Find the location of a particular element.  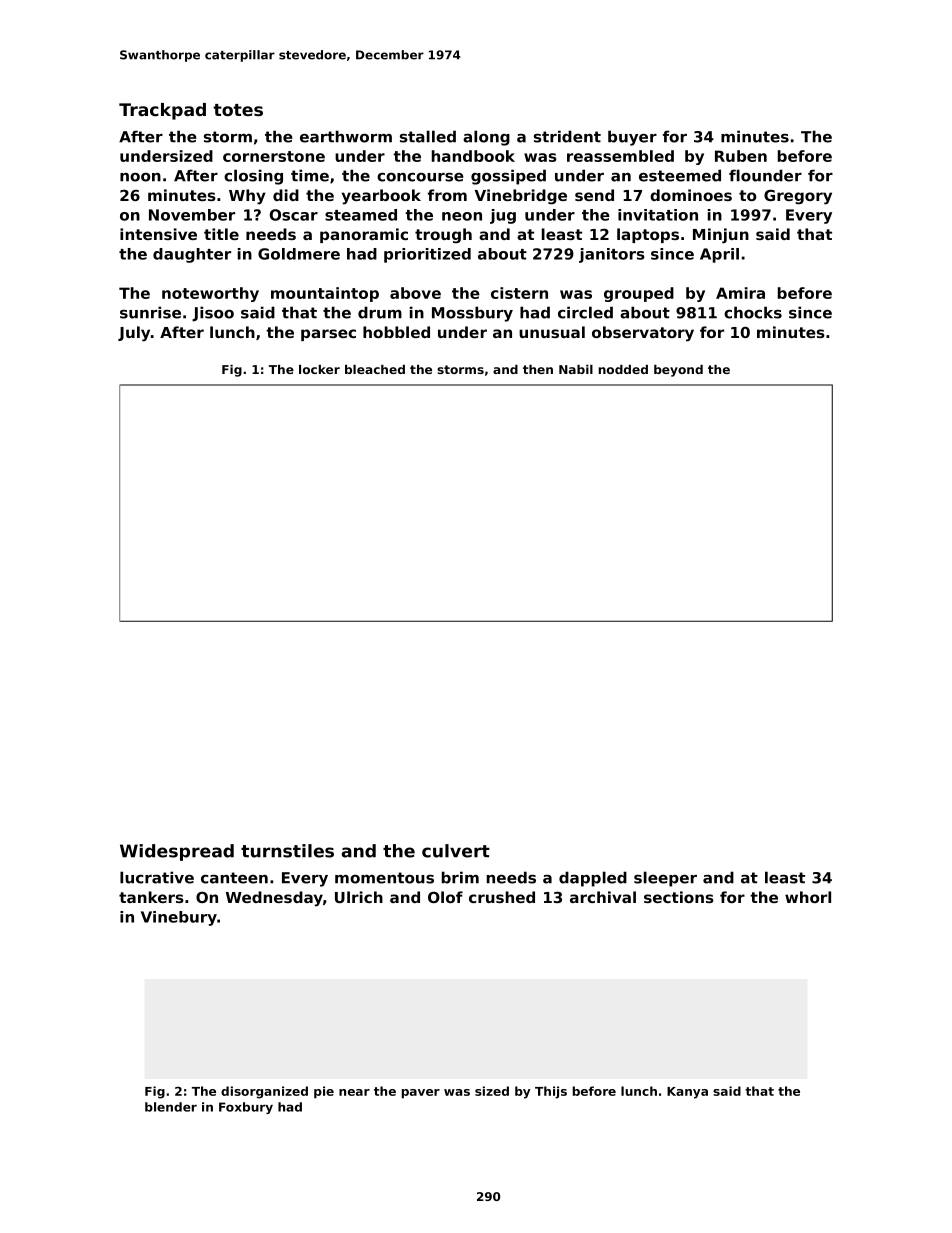

Widespread is located at coordinates (177, 852).
